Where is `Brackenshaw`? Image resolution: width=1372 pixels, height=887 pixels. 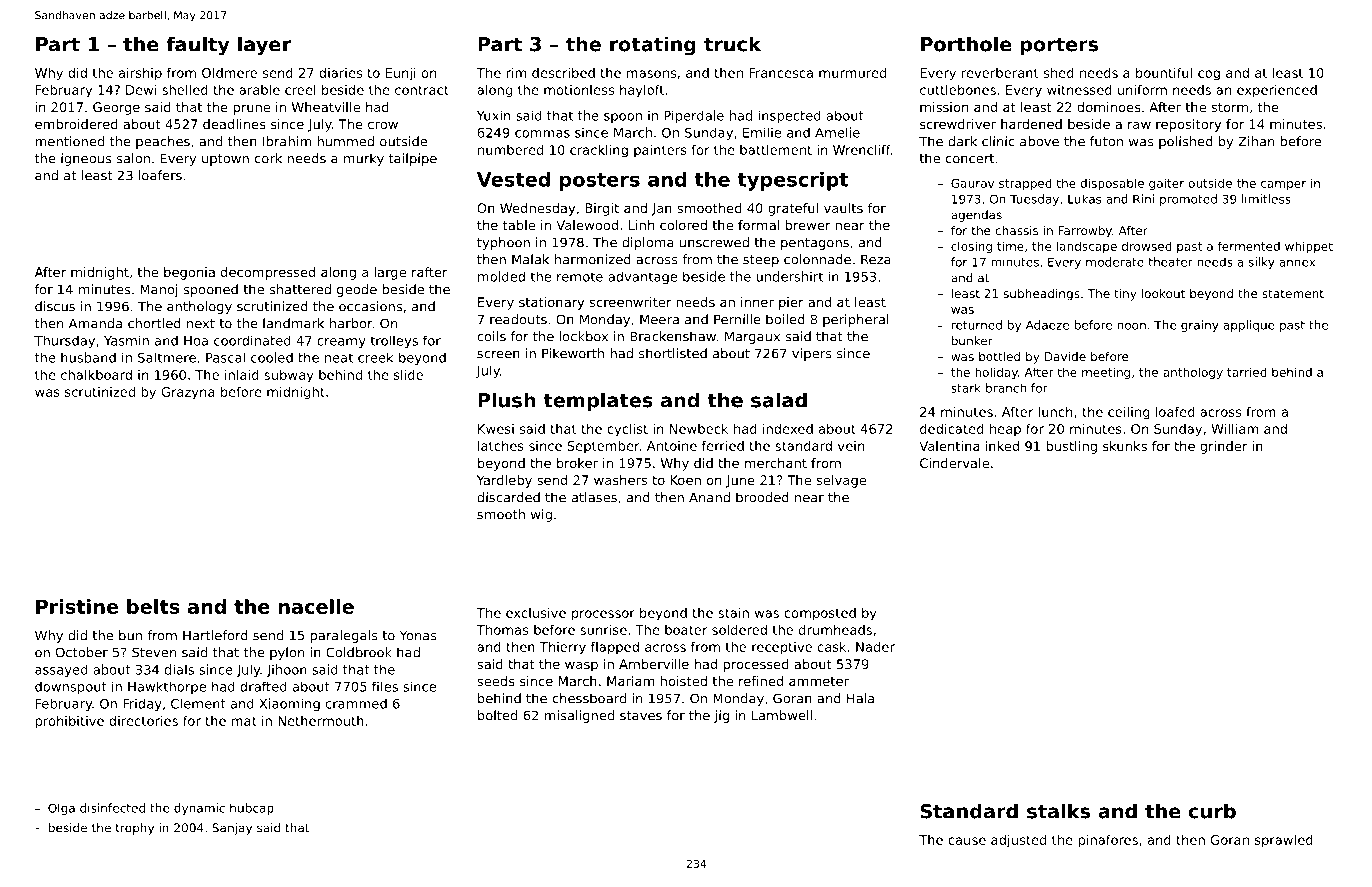 Brackenshaw is located at coordinates (673, 336).
